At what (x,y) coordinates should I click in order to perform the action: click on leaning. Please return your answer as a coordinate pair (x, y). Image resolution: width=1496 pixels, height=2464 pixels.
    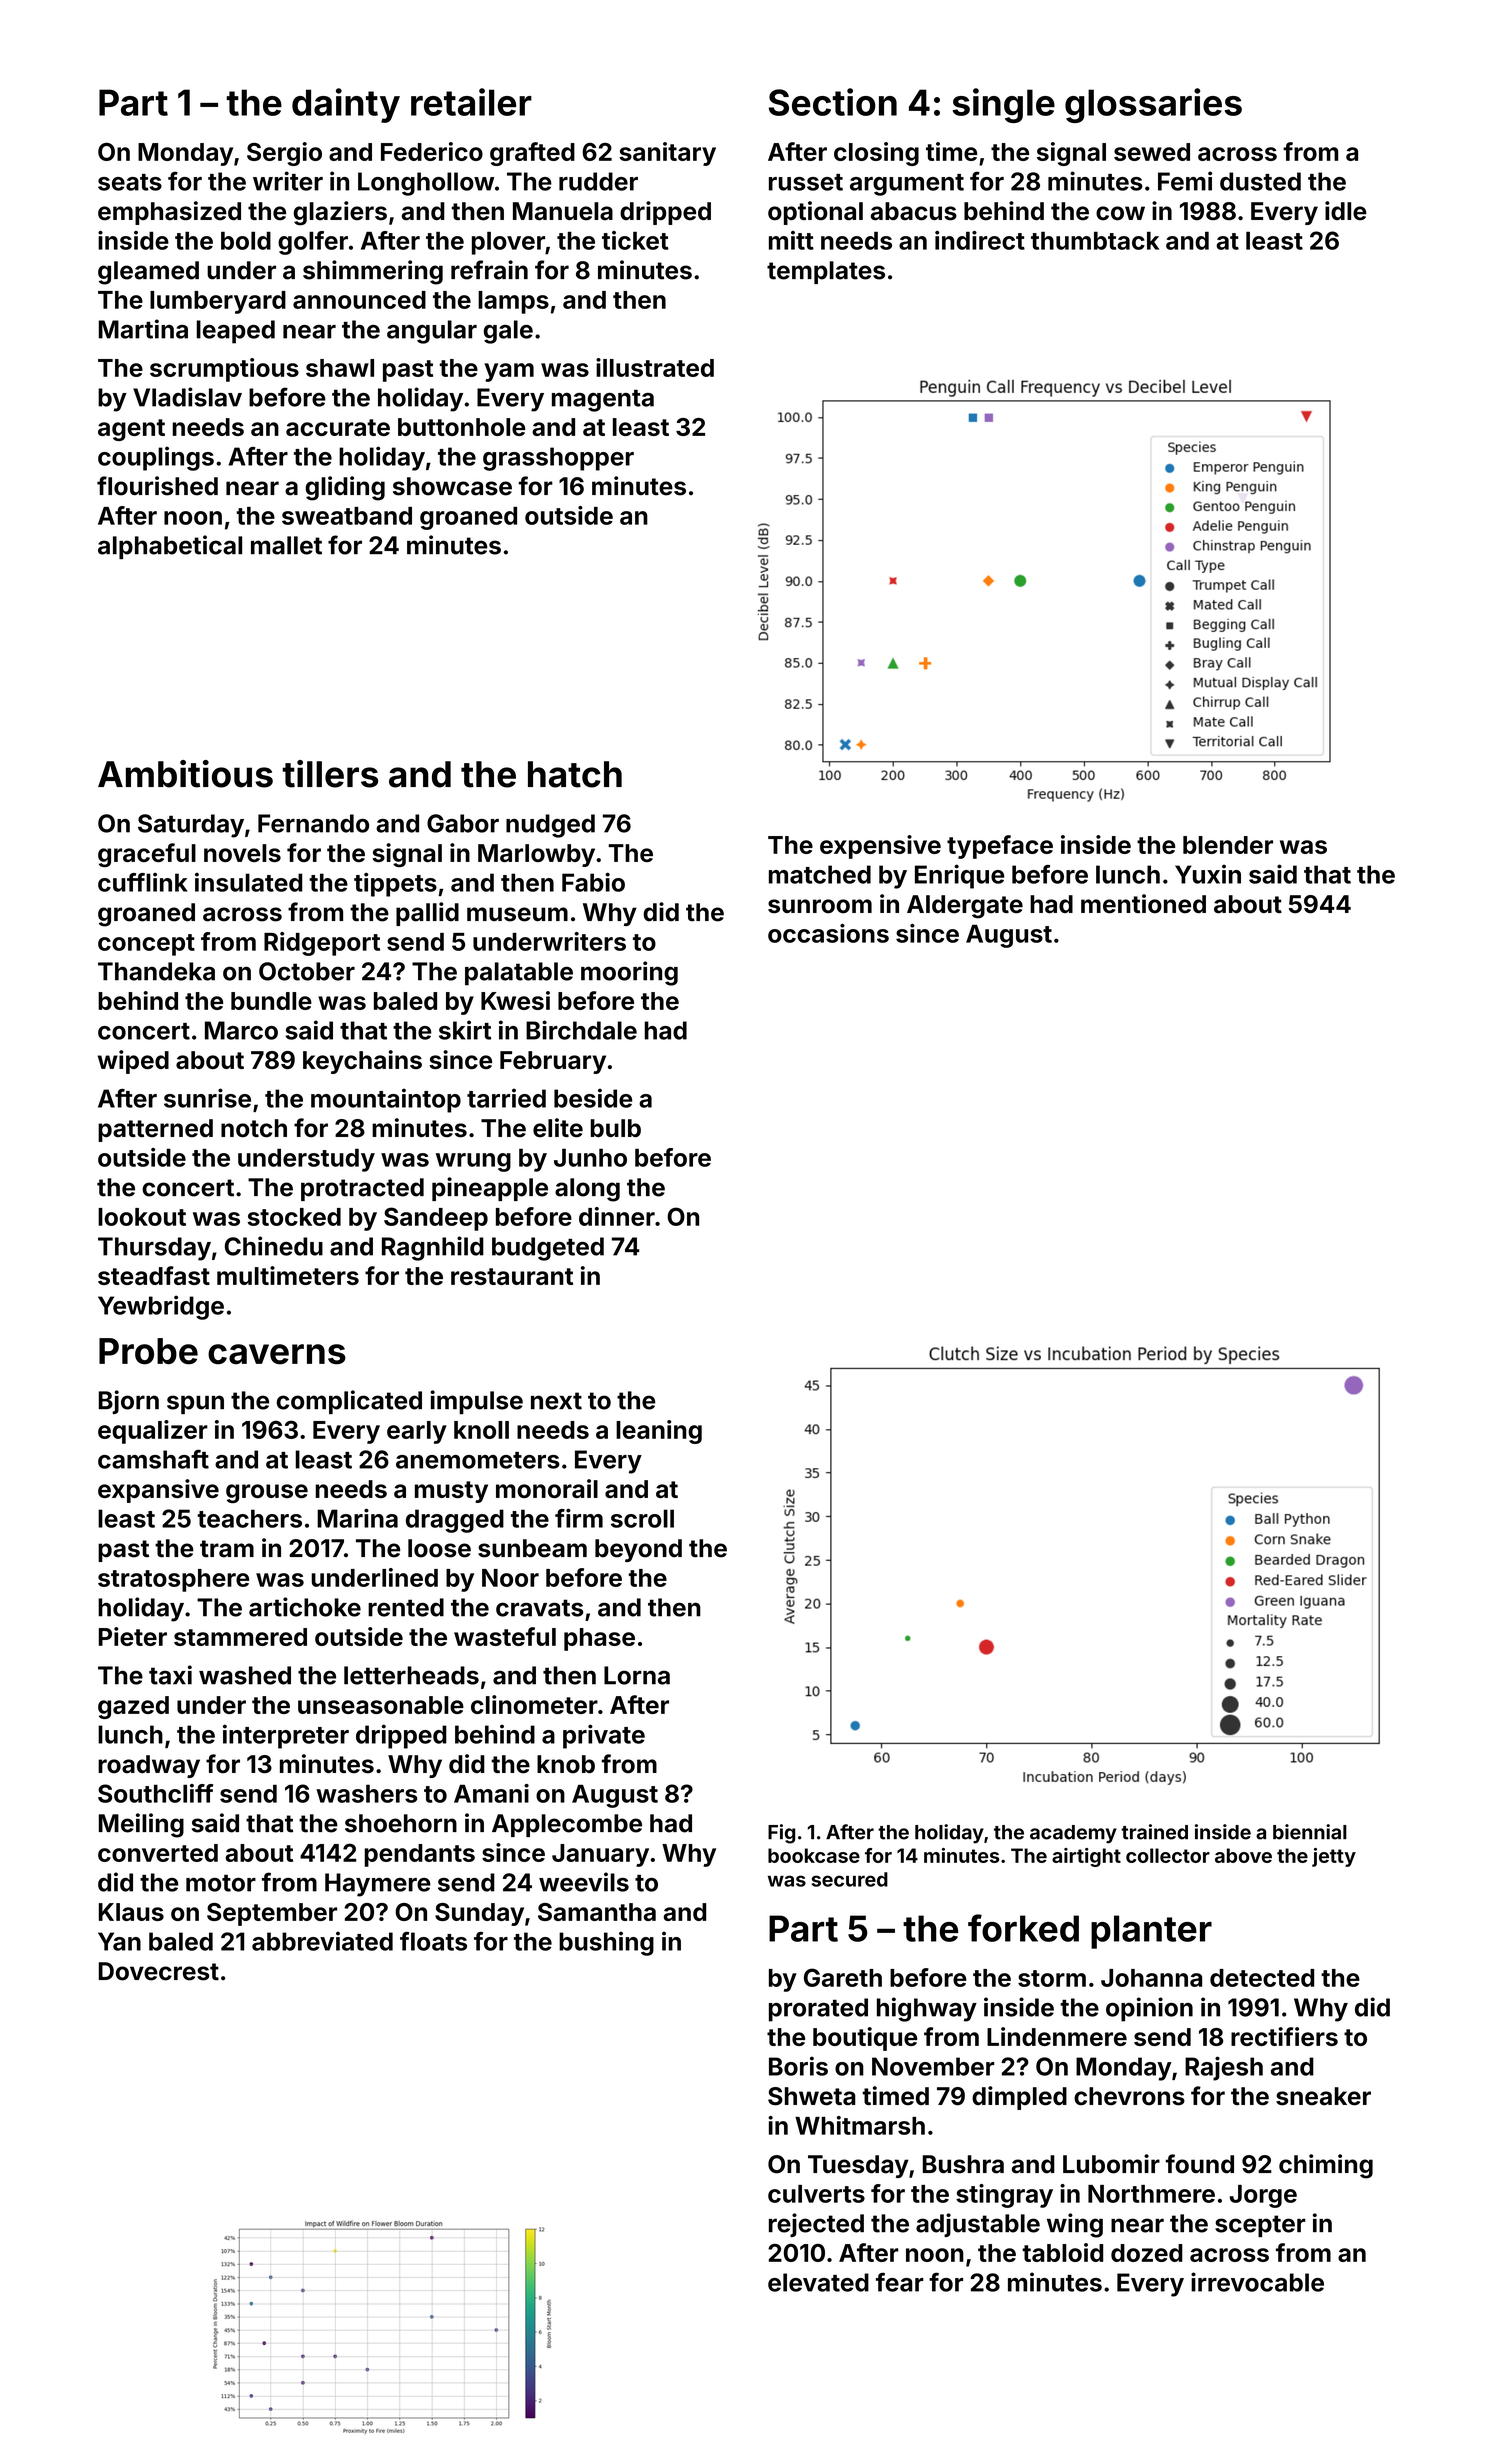
    Looking at the image, I should click on (659, 1432).
